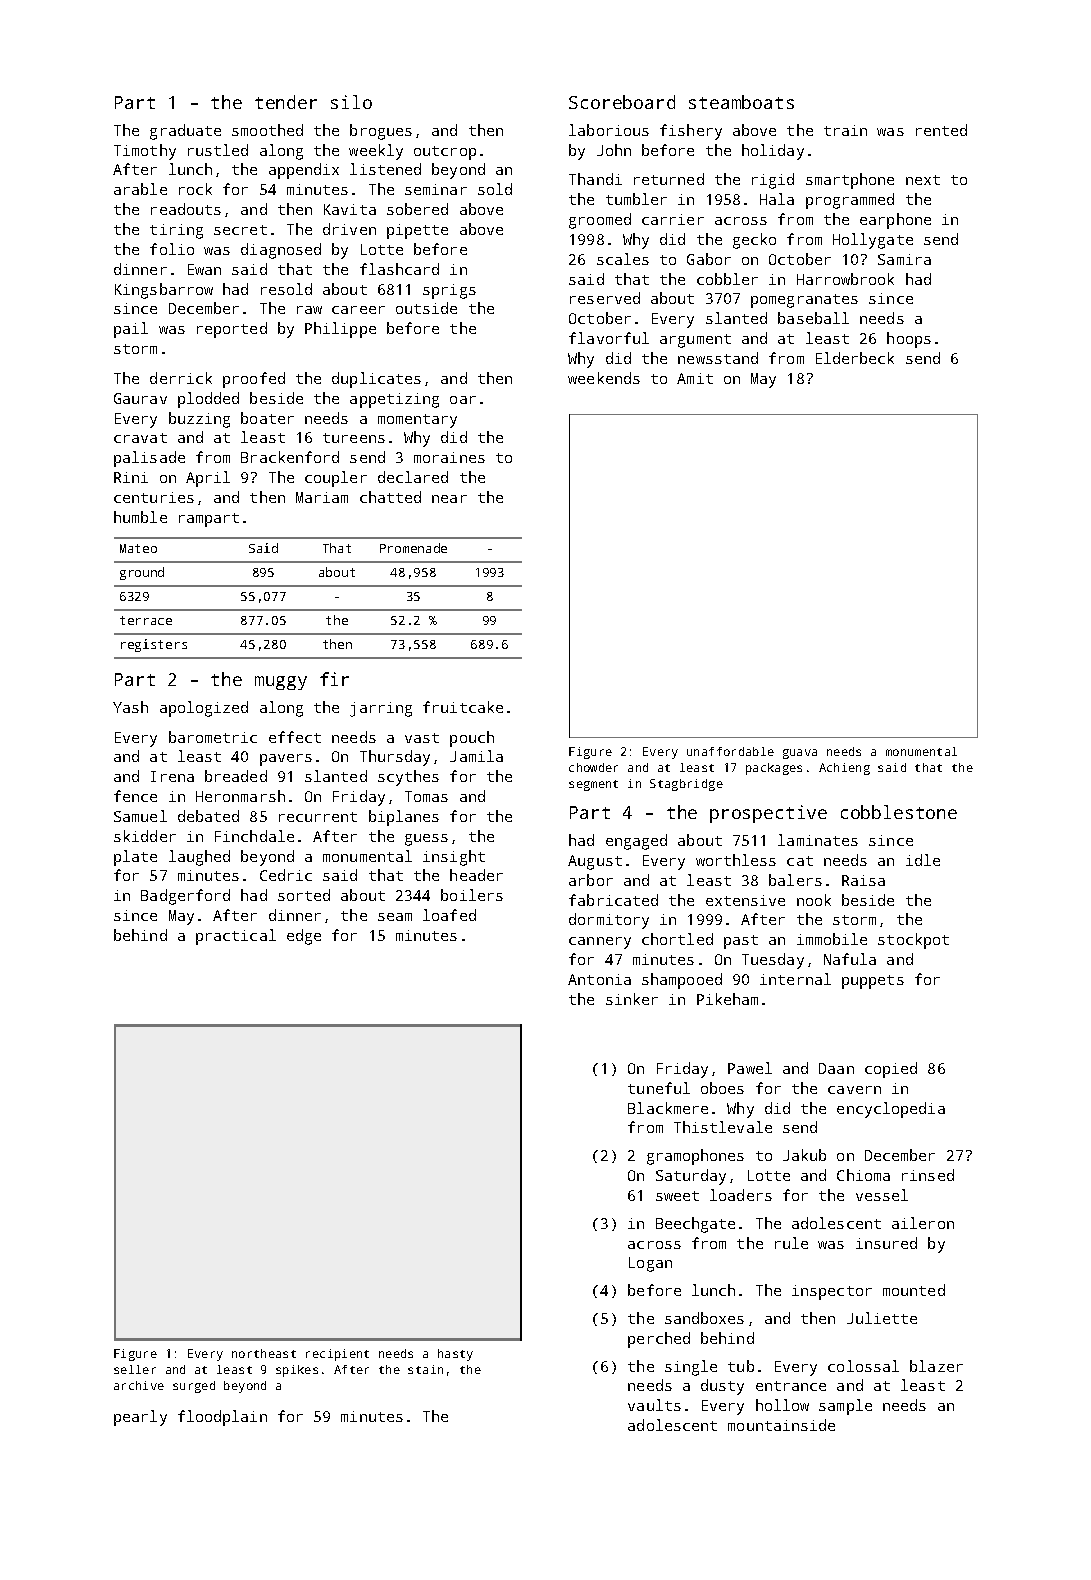  I want to click on practical, so click(236, 937).
